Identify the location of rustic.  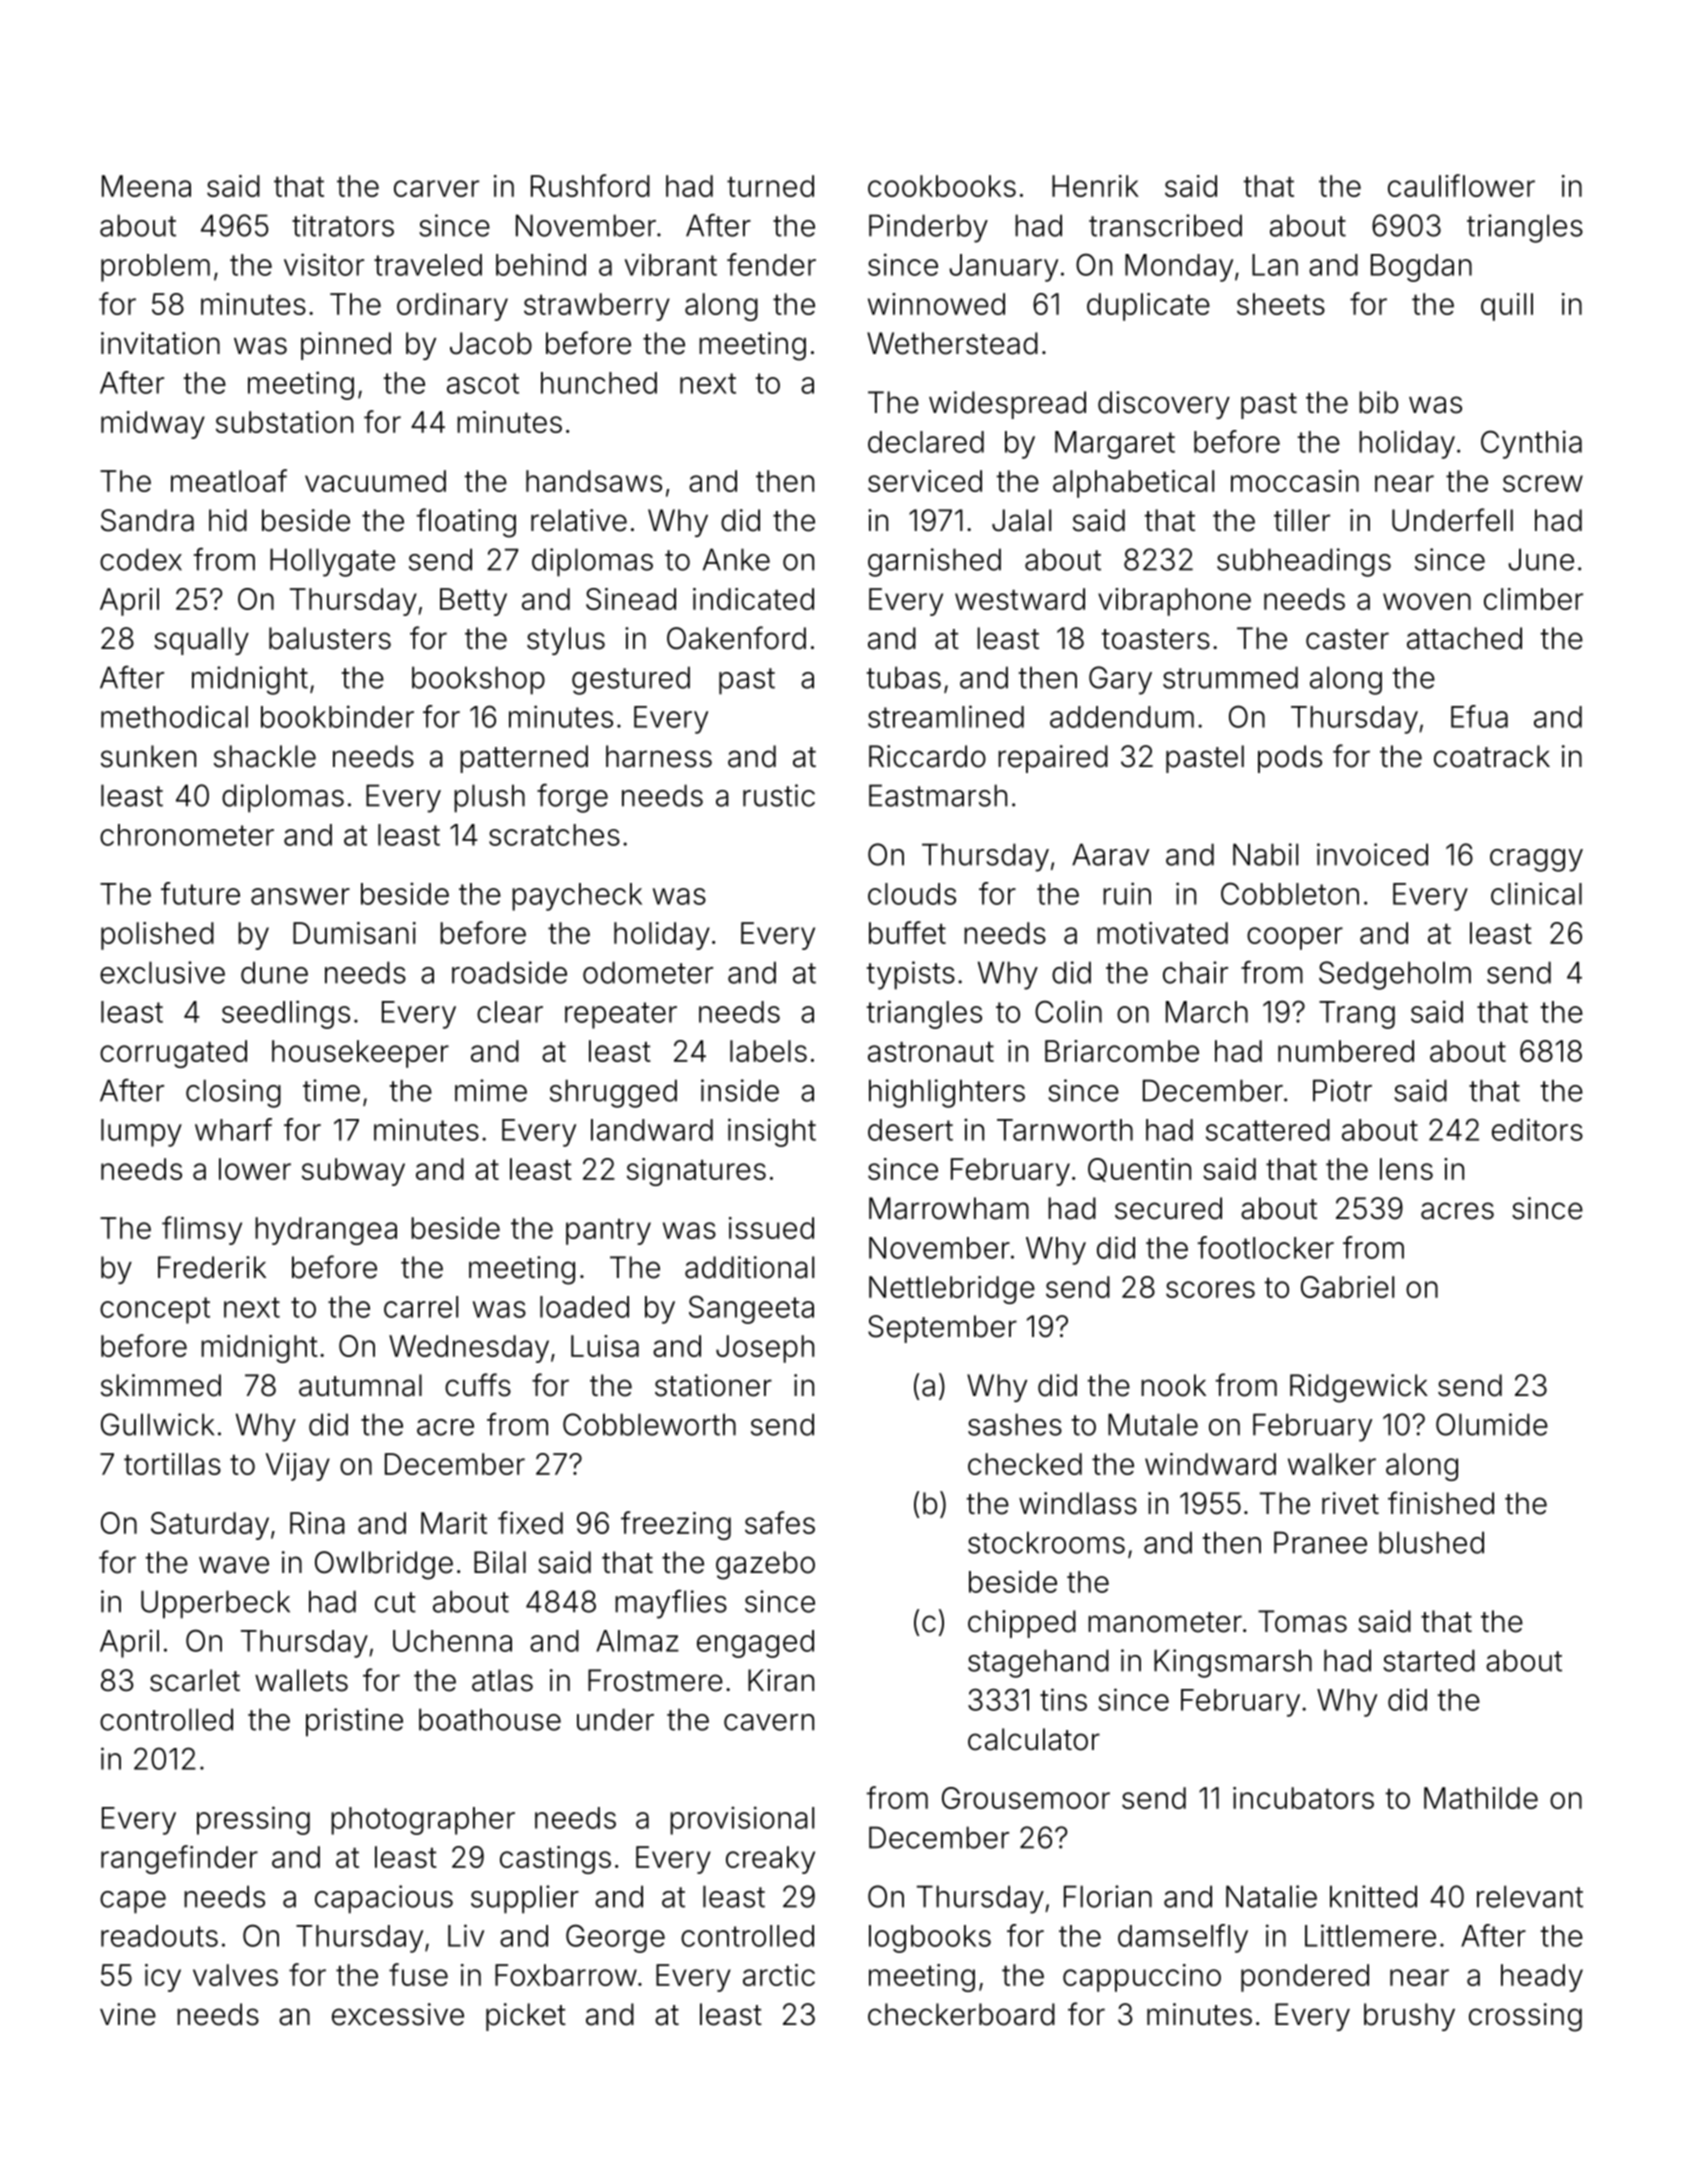
(779, 795).
